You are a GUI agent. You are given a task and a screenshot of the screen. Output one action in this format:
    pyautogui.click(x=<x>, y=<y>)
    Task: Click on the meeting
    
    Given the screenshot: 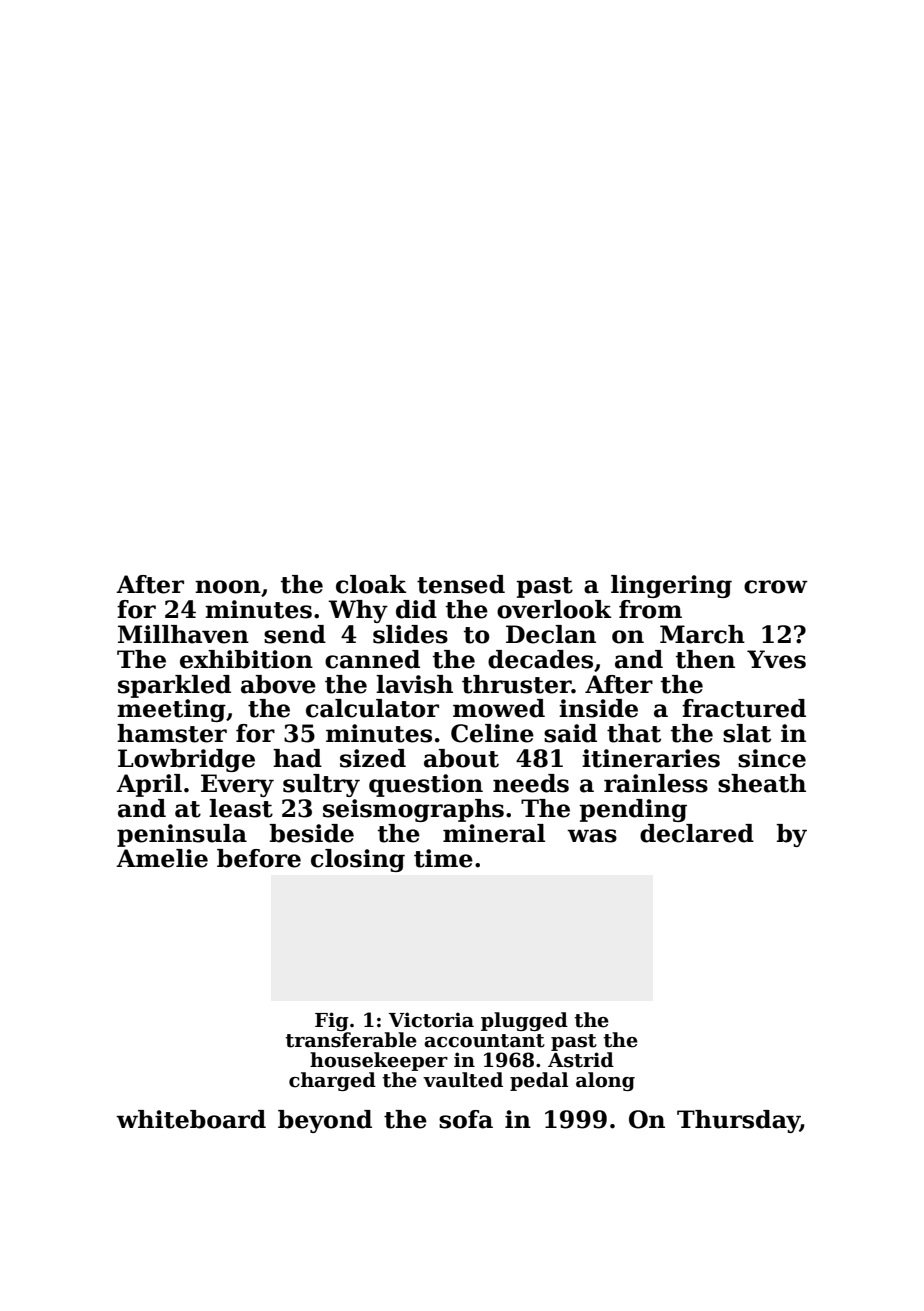 What is the action you would take?
    pyautogui.click(x=171, y=710)
